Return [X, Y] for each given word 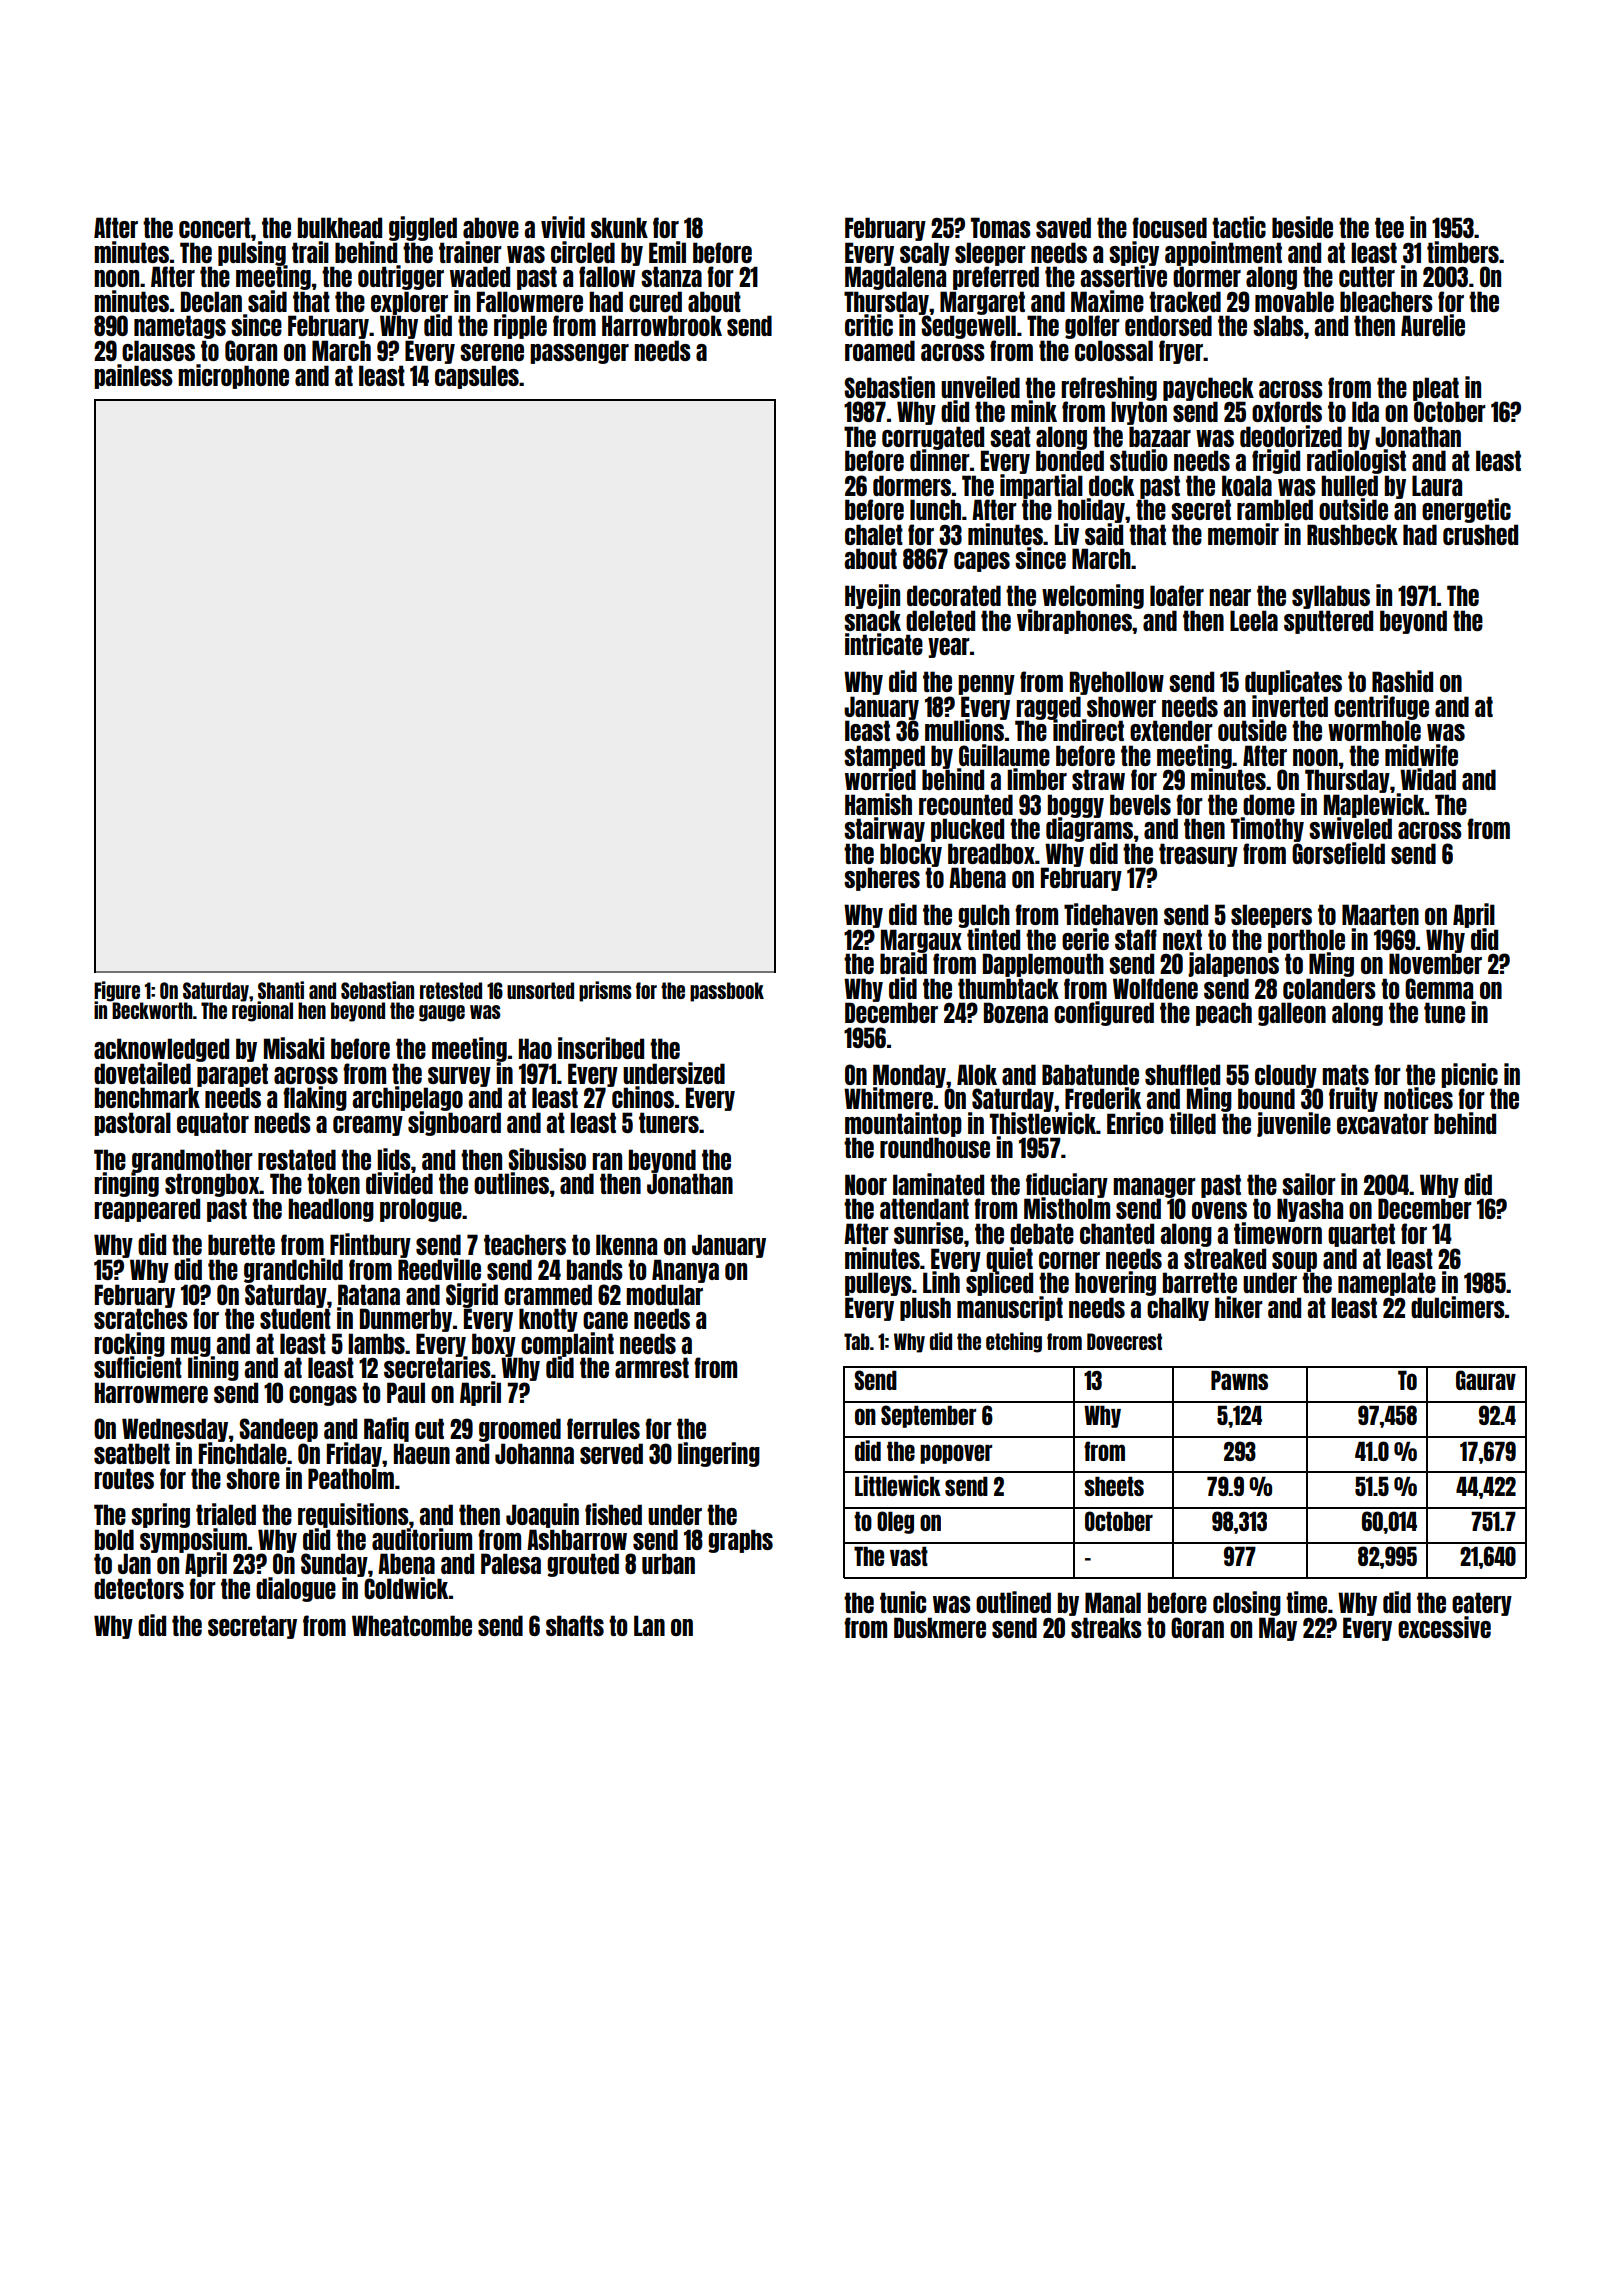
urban [668, 1563]
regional [262, 1012]
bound [1266, 1098]
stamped [884, 757]
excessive [1444, 1627]
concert [215, 227]
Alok [977, 1074]
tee [1389, 227]
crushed [1480, 534]
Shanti [281, 990]
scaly [925, 254]
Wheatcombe [412, 1625]
